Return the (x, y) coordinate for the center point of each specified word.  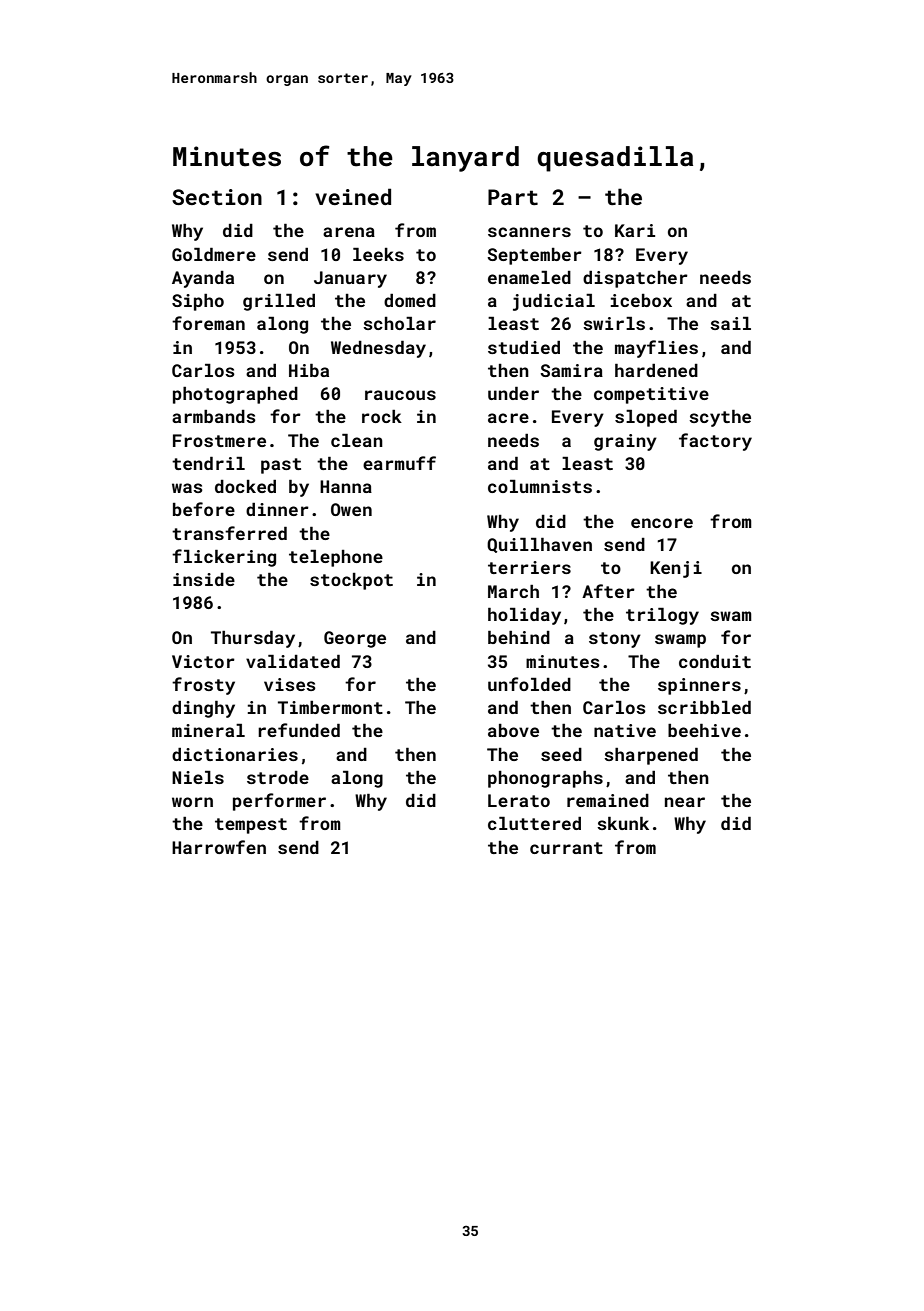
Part (513, 197)
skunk (623, 823)
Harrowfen (219, 847)
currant (566, 848)
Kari (635, 230)
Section (217, 197)
